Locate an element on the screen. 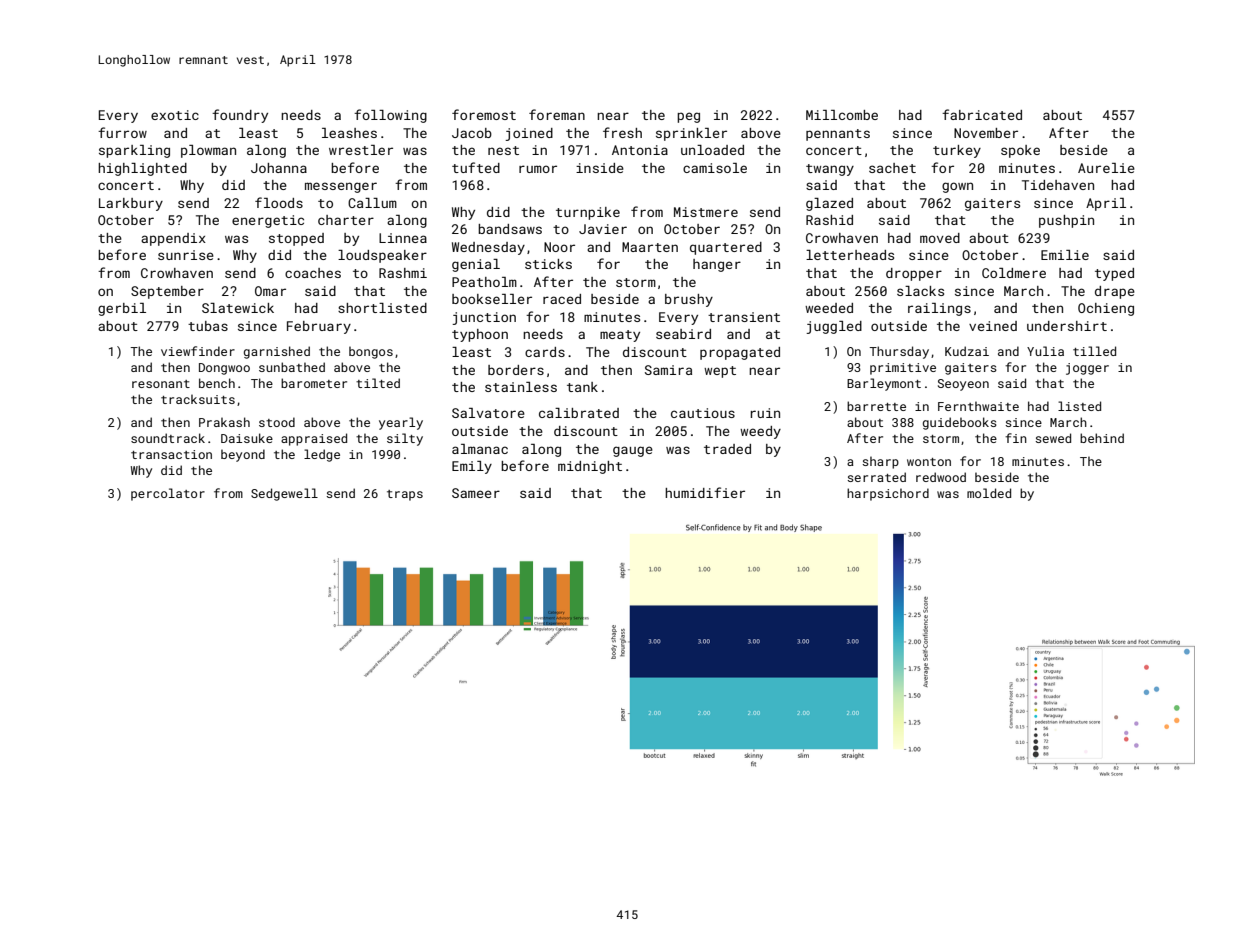 This screenshot has width=1233, height=952. wrestler is located at coordinates (361, 150).
